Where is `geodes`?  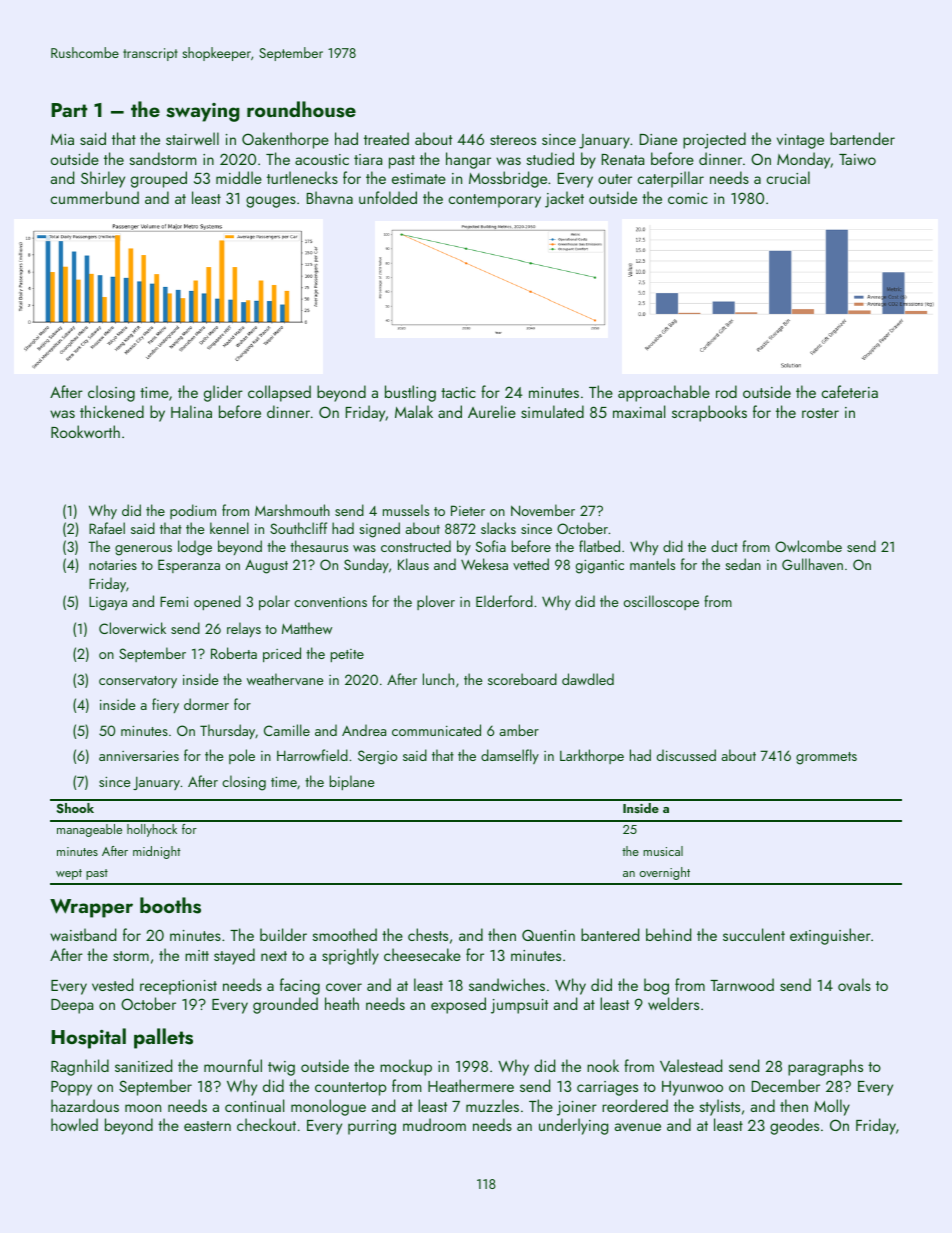 geodes is located at coordinates (794, 1126).
